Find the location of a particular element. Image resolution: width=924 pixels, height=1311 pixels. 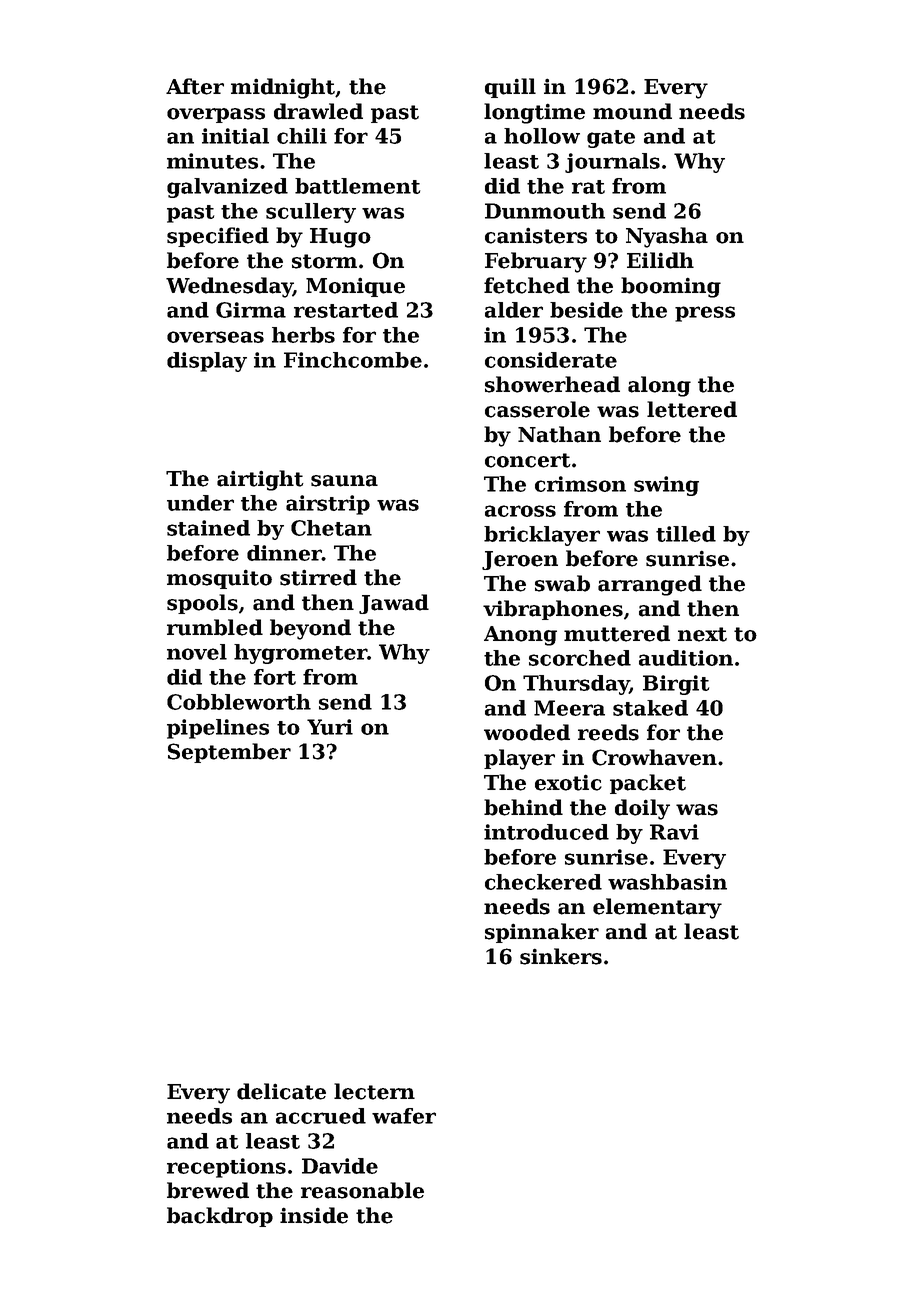

lettered is located at coordinates (692, 409).
